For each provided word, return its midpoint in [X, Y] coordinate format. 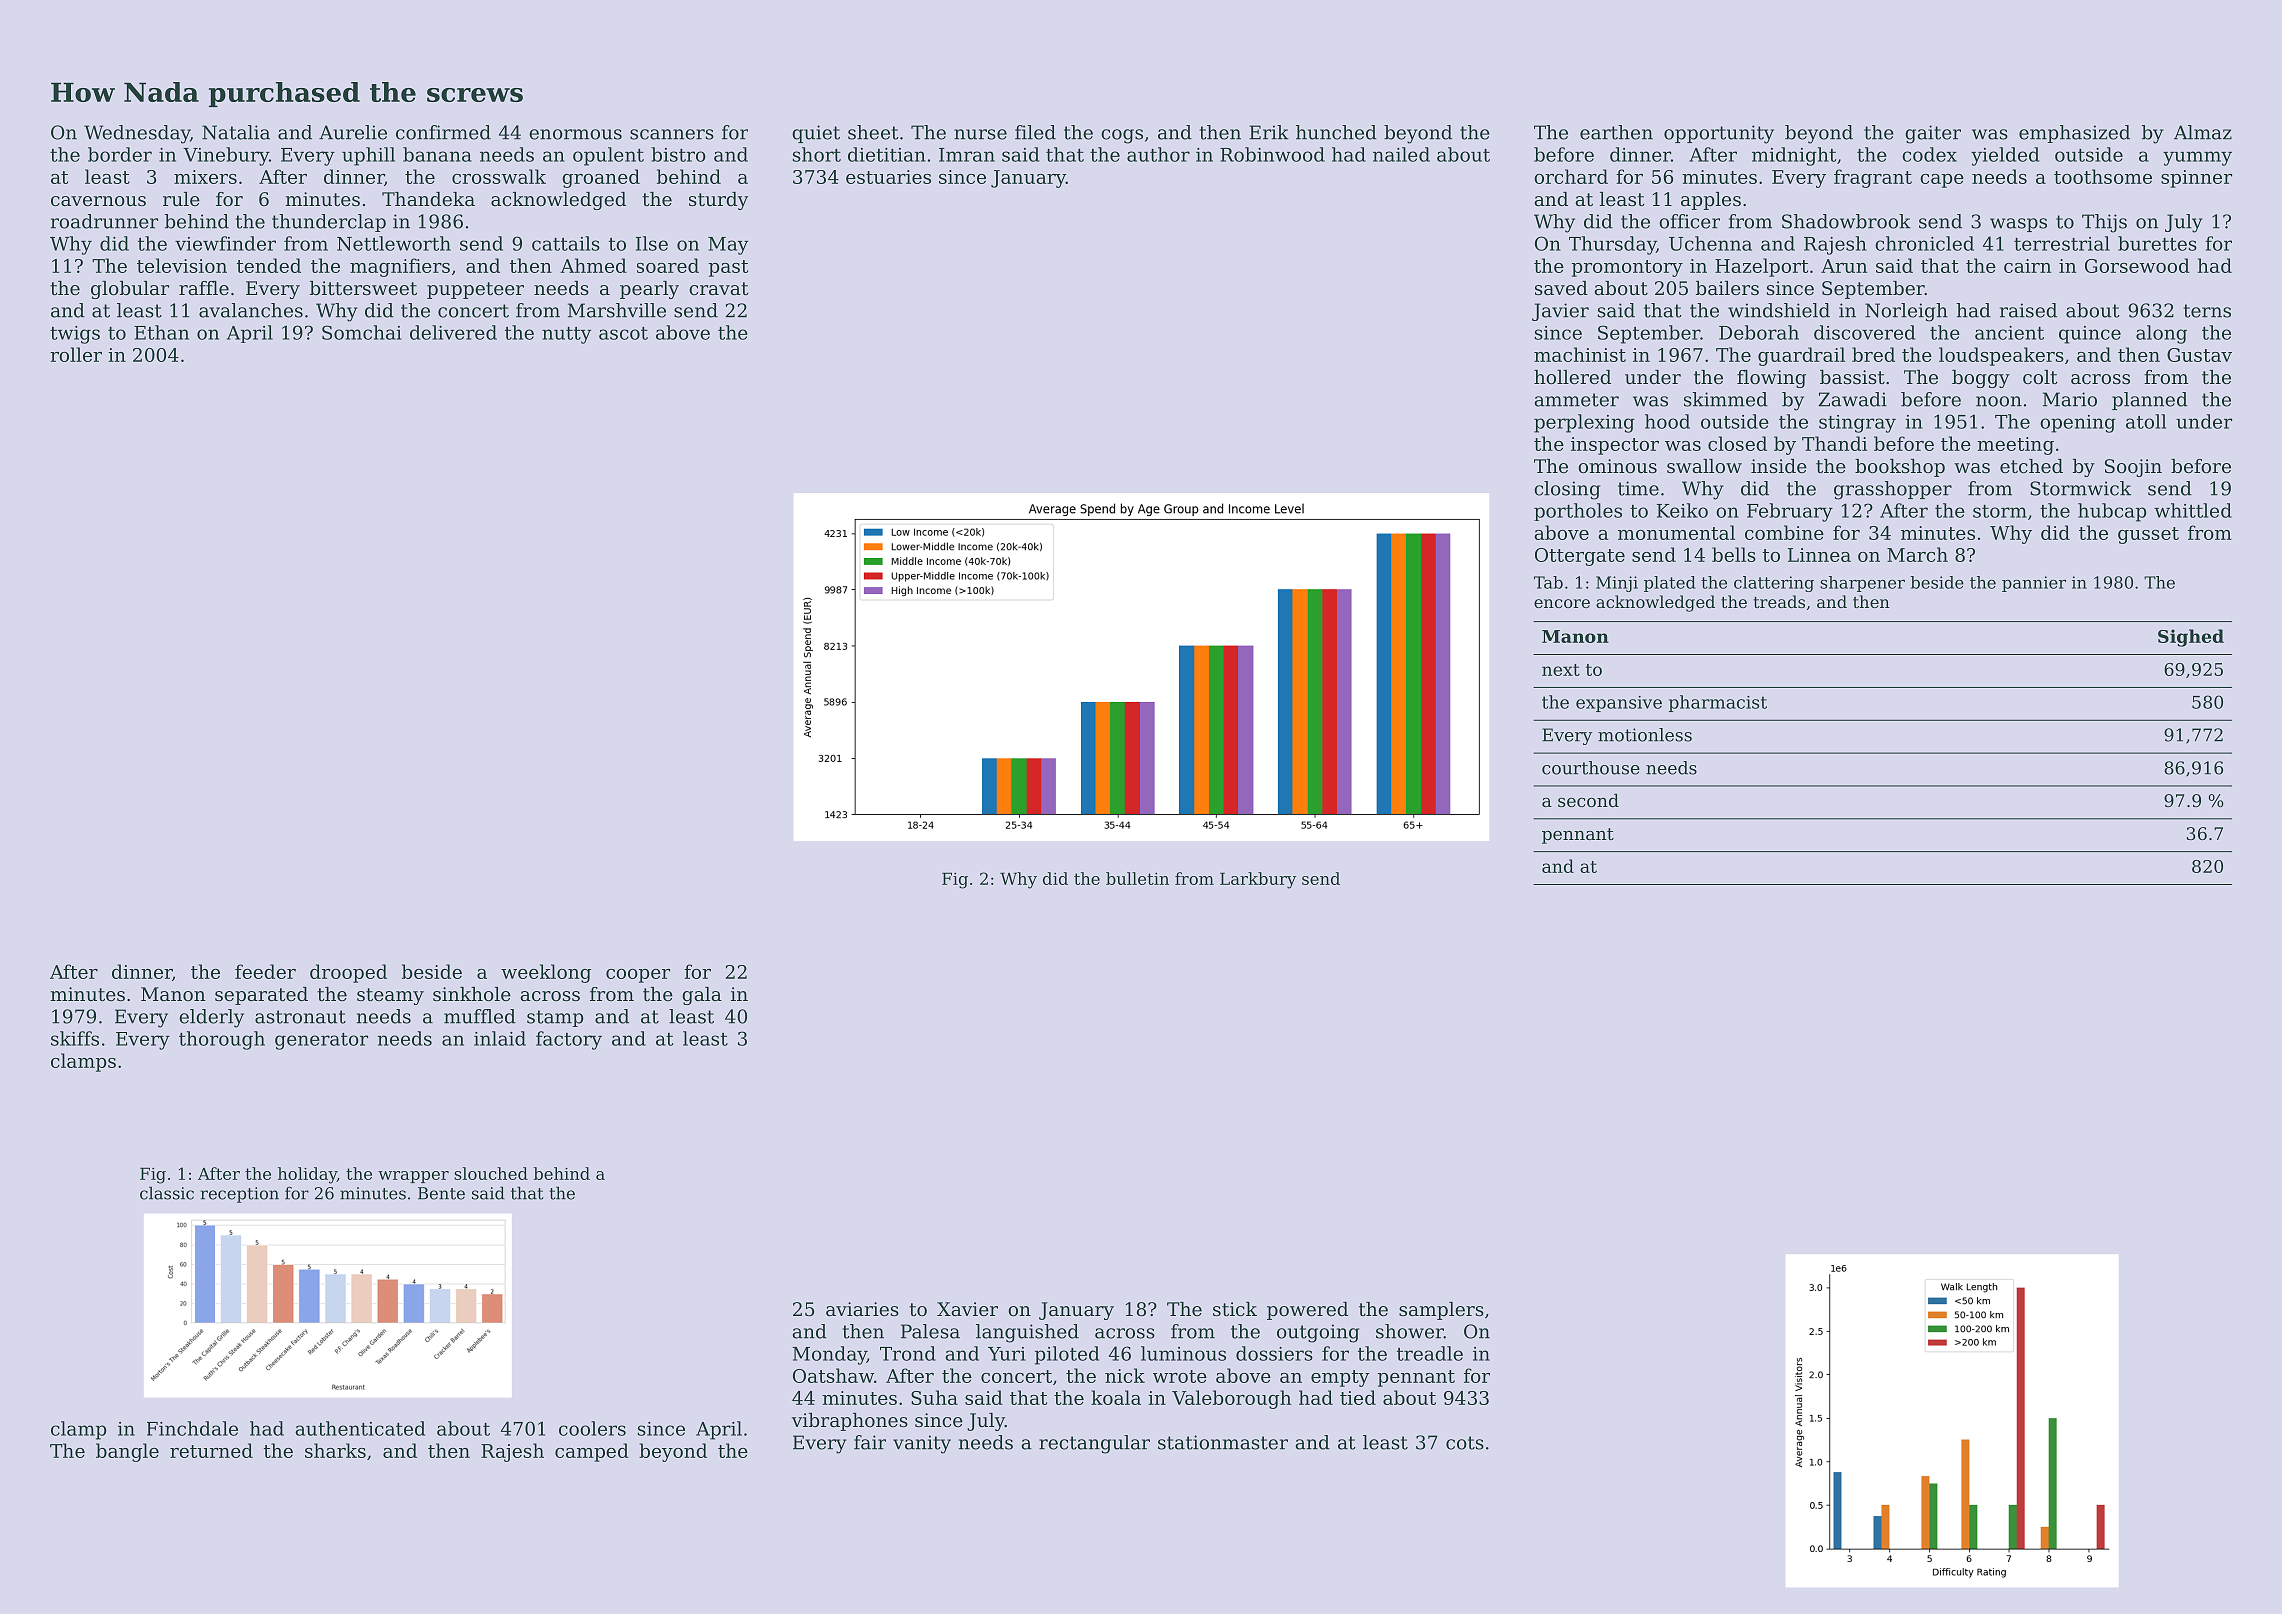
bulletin [1137, 878]
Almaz [2203, 132]
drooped [348, 973]
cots [1465, 1443]
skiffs [75, 1038]
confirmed [443, 132]
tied [1358, 1397]
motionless [1645, 735]
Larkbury [1258, 880]
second [1588, 800]
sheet [873, 132]
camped [592, 1452]
